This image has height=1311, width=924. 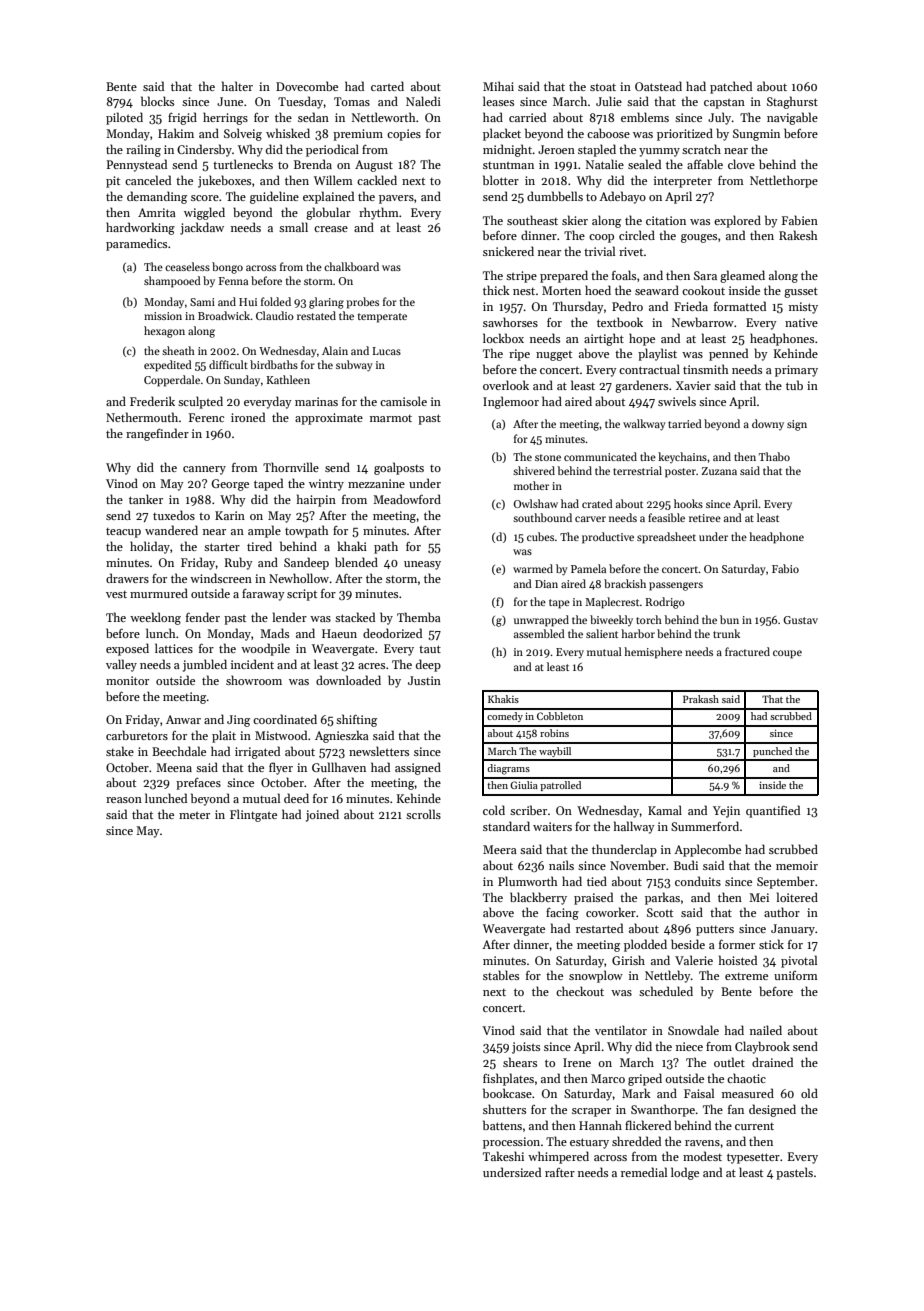 I want to click on carted, so click(x=387, y=86).
